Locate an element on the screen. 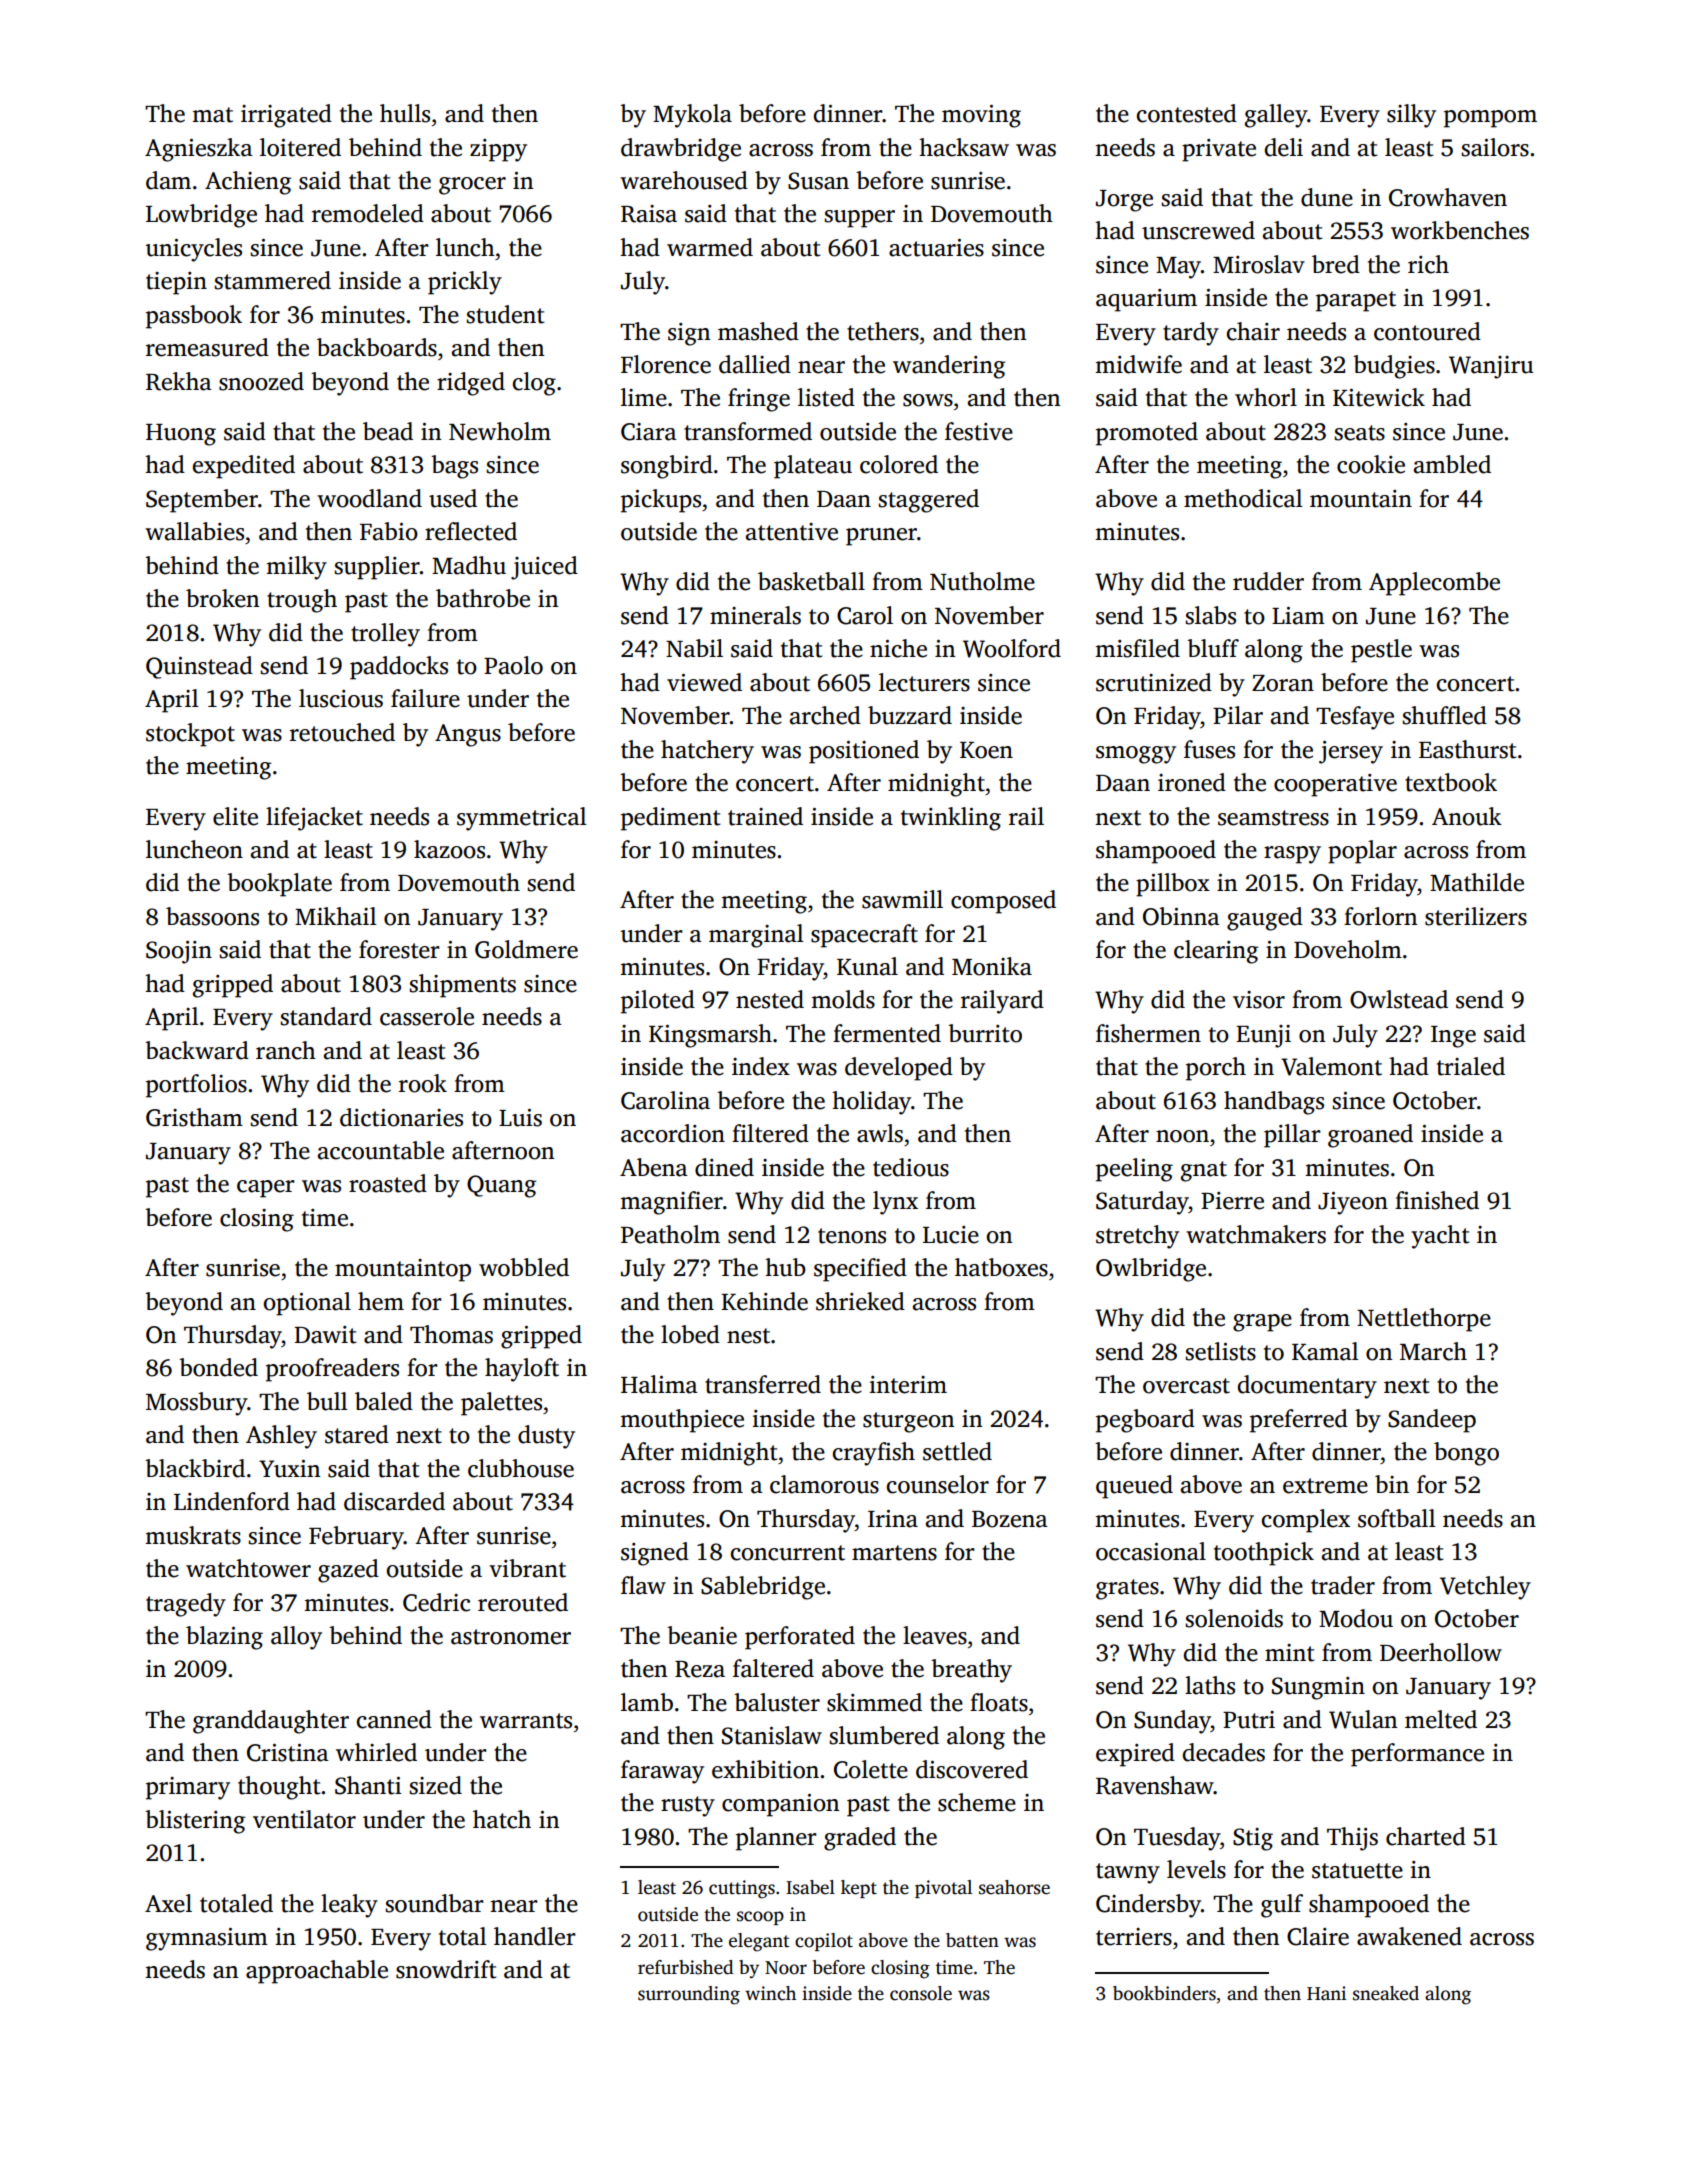 This screenshot has width=1683, height=2178. Goldmere is located at coordinates (526, 949).
